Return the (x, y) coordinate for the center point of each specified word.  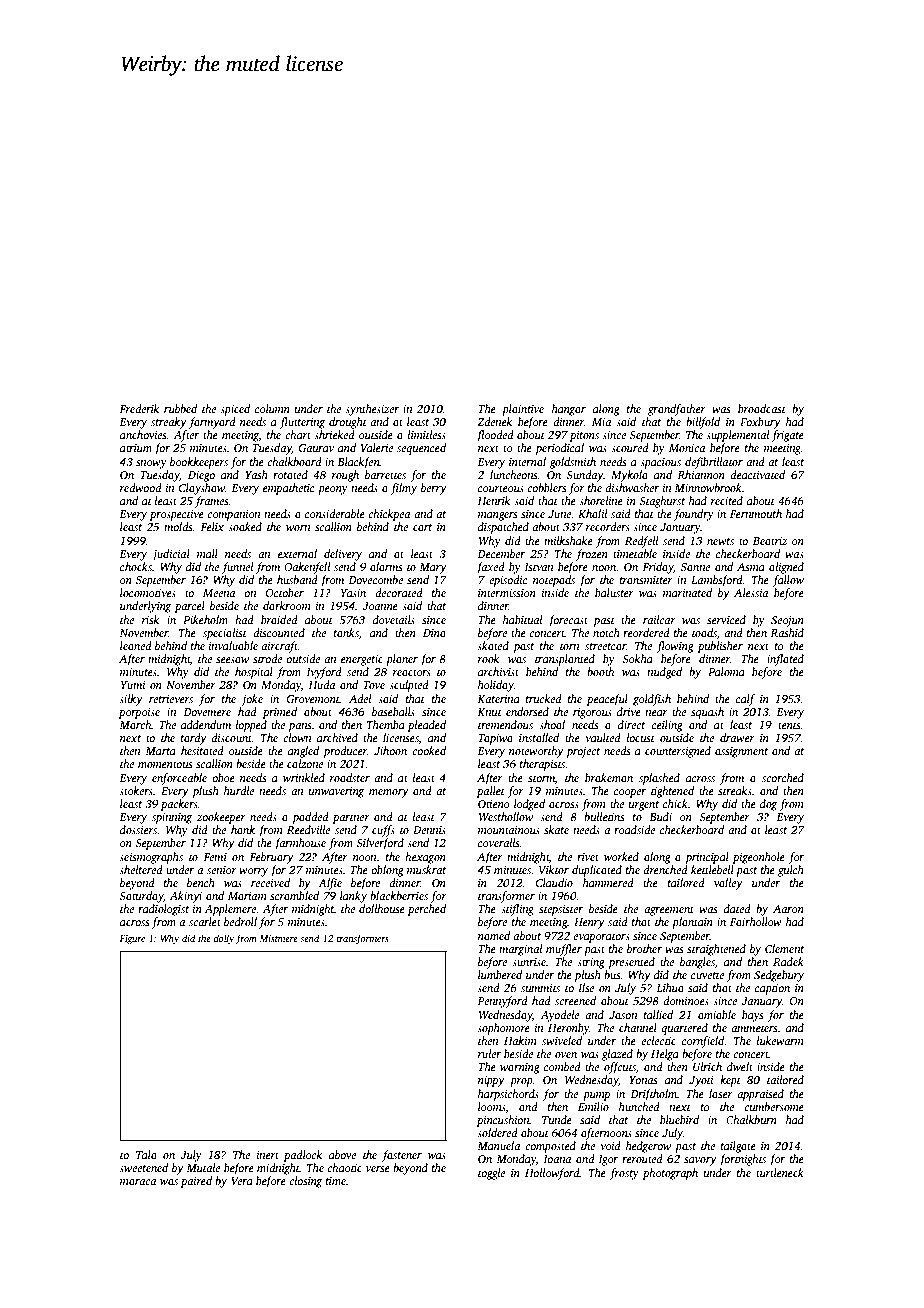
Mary (433, 568)
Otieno (494, 804)
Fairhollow (756, 921)
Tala (146, 1154)
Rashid (787, 632)
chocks (136, 566)
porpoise (139, 713)
